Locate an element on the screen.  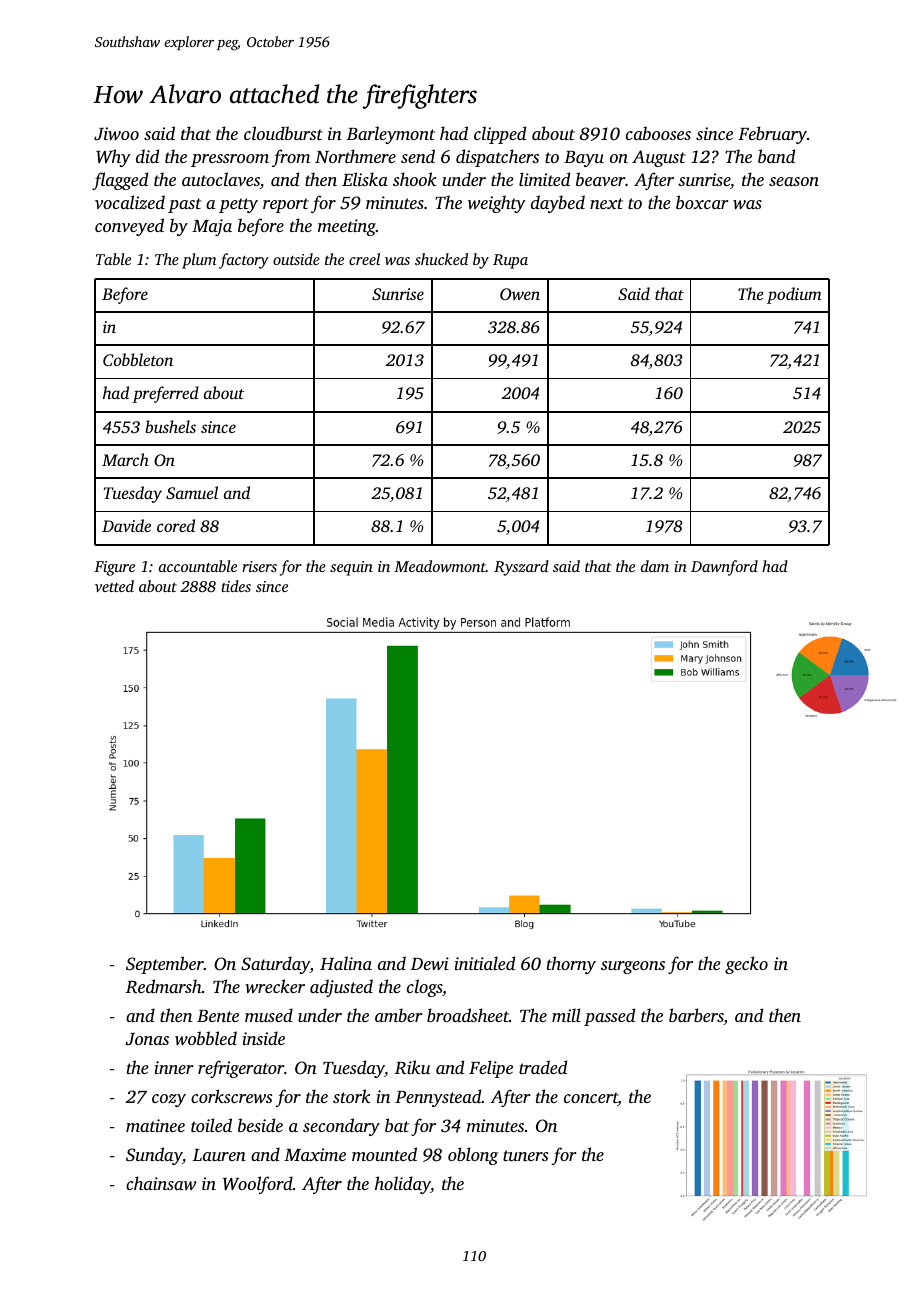
vetted is located at coordinates (114, 586).
